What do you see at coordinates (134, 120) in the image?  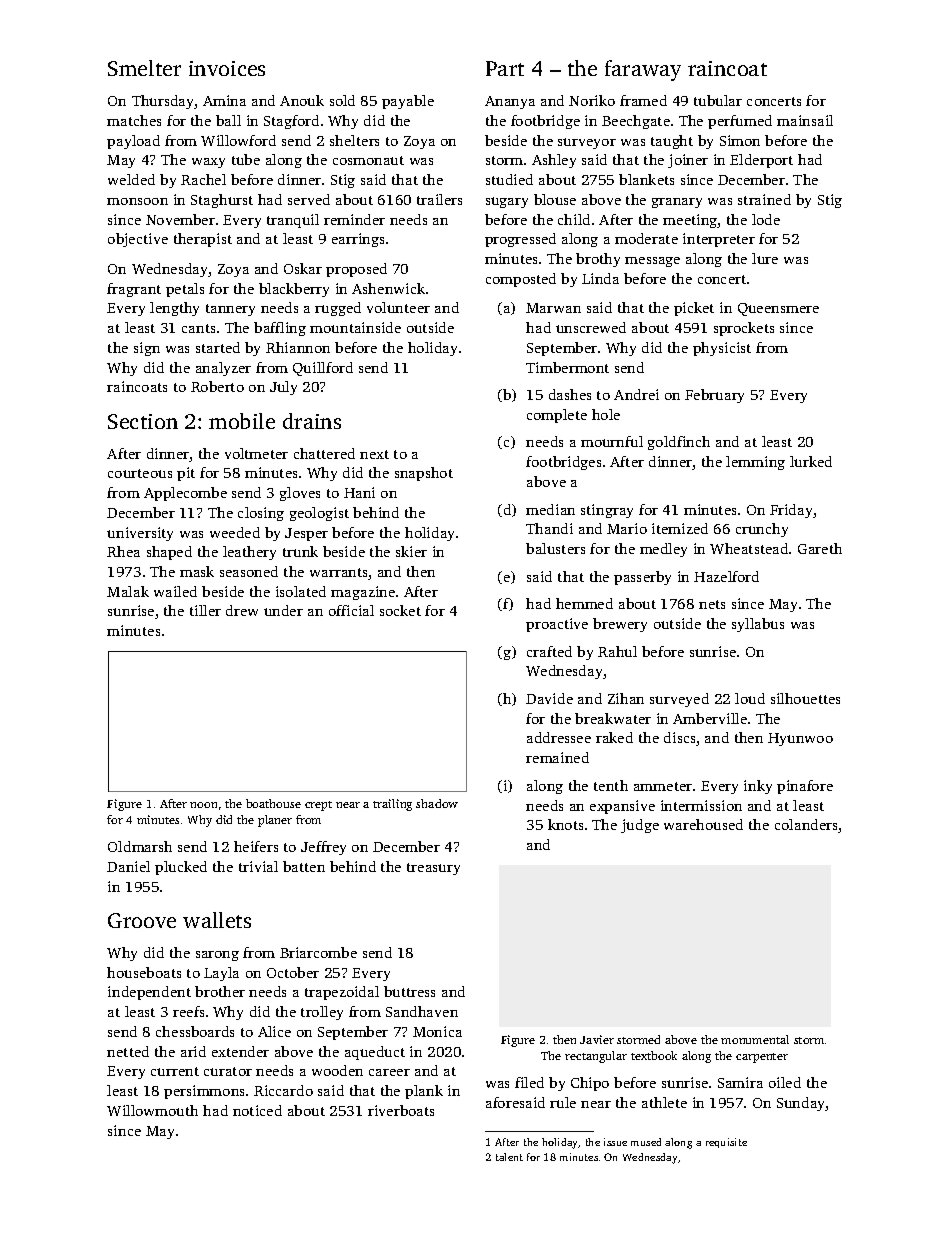 I see `matches` at bounding box center [134, 120].
